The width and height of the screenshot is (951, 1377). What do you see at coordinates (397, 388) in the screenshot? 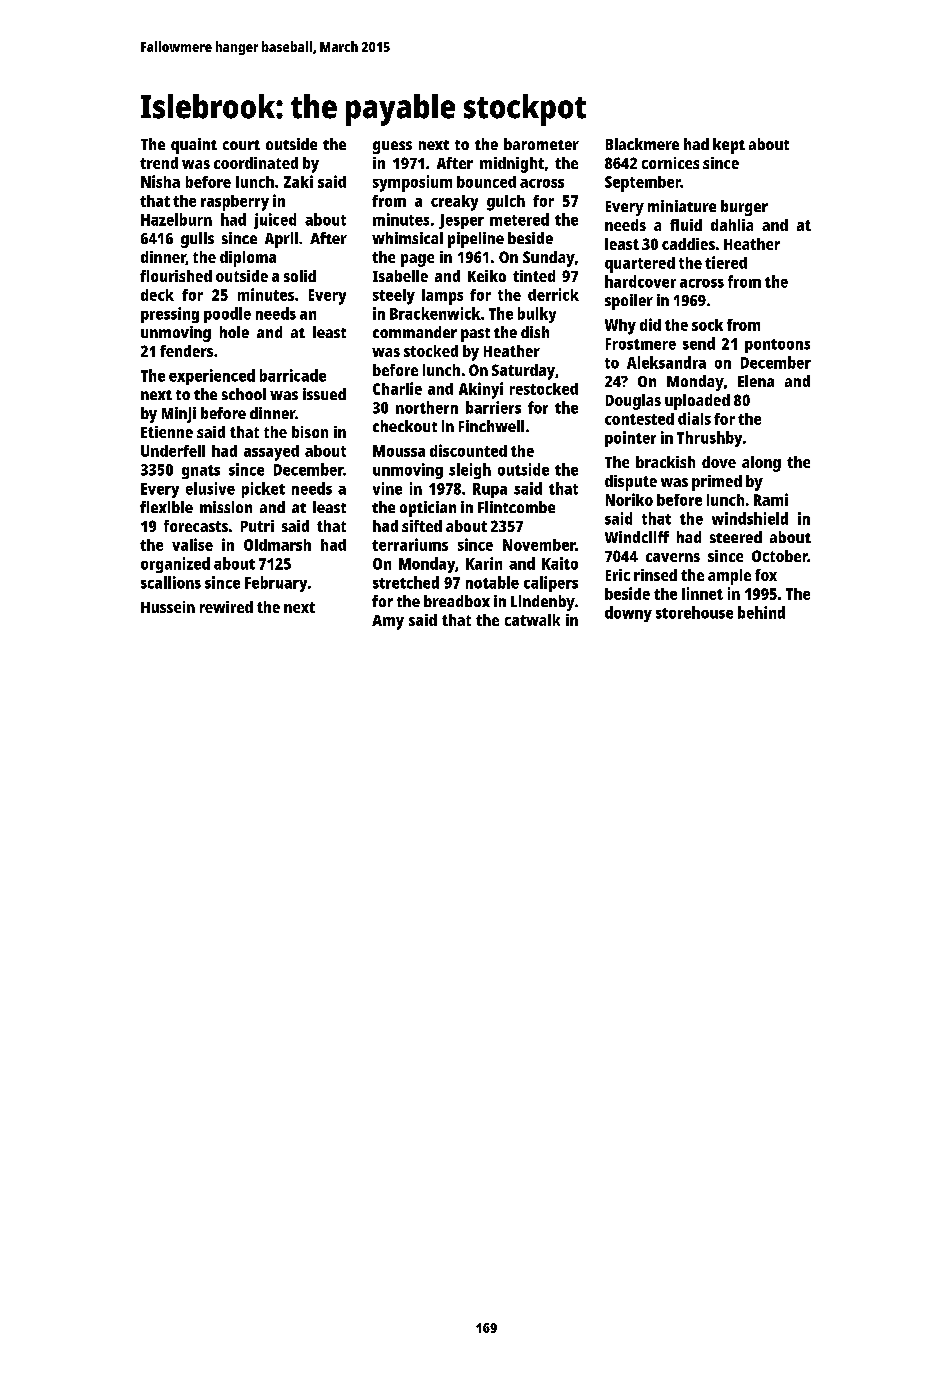
I see `Charlie` at bounding box center [397, 388].
